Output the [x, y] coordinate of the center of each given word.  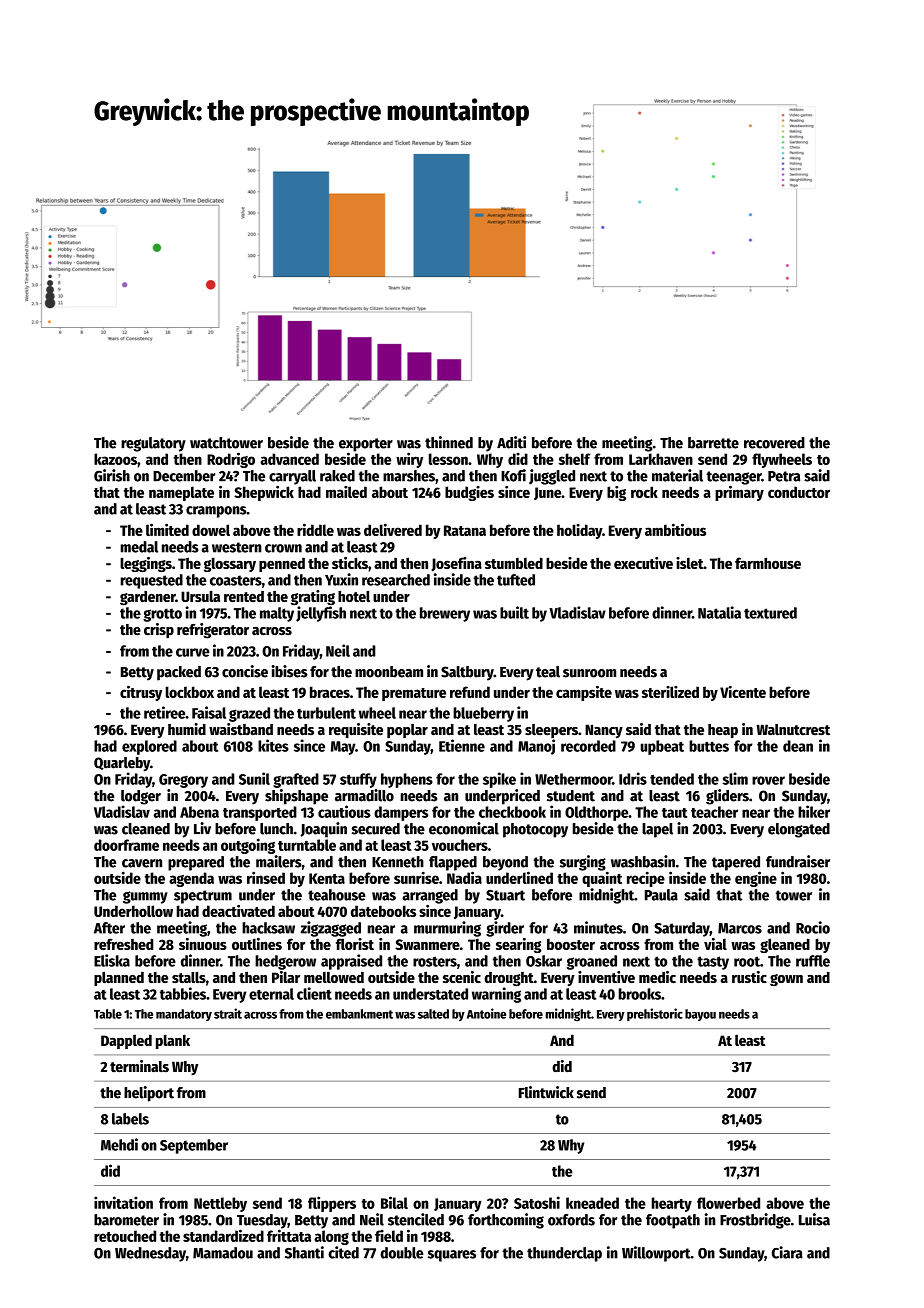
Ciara [787, 1252]
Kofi [513, 475]
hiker [814, 811]
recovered [774, 443]
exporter [366, 445]
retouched [125, 1236]
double [402, 1253]
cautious [344, 811]
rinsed [266, 877]
